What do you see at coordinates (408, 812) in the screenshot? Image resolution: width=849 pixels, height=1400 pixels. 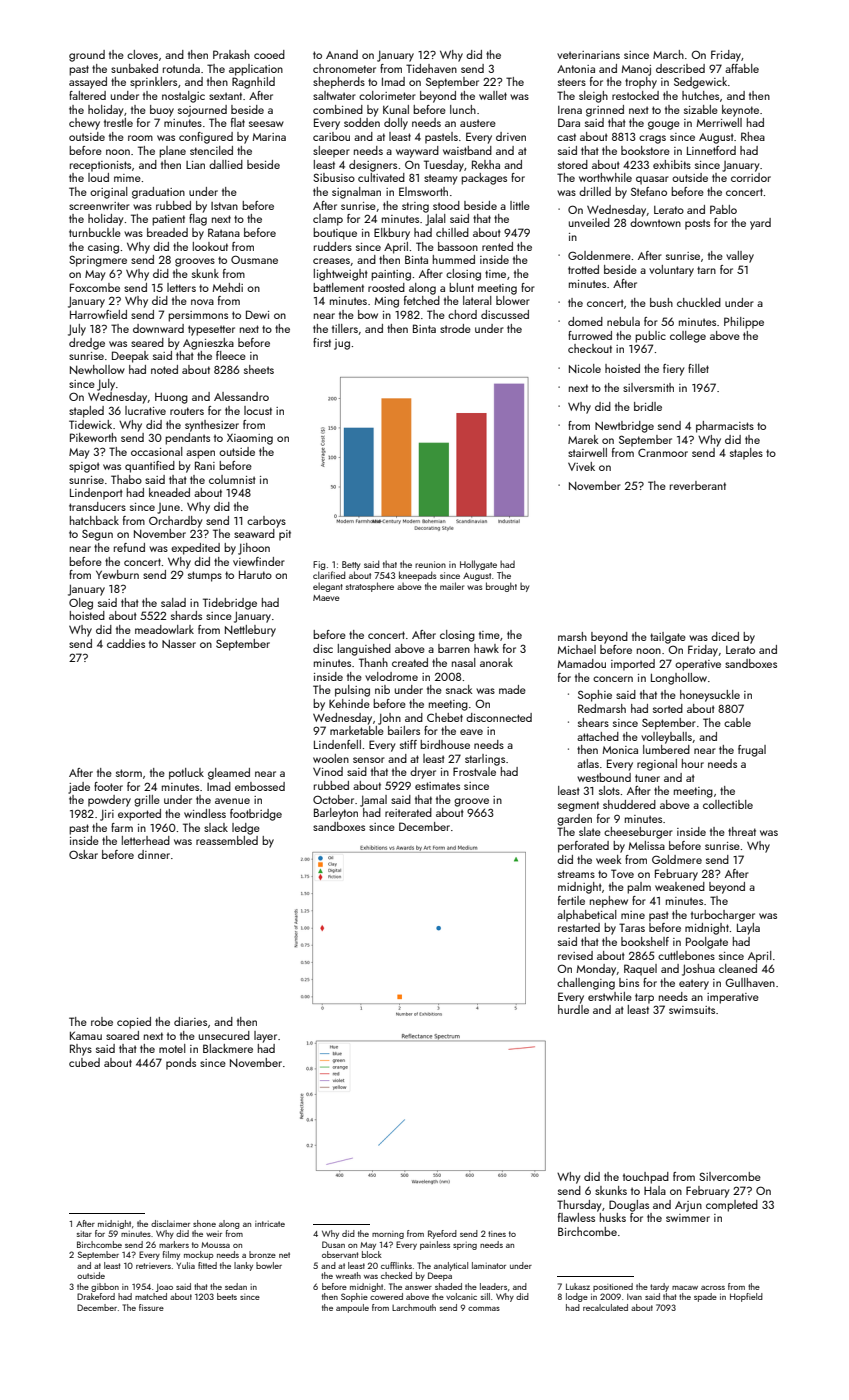 I see `reiterated` at bounding box center [408, 812].
